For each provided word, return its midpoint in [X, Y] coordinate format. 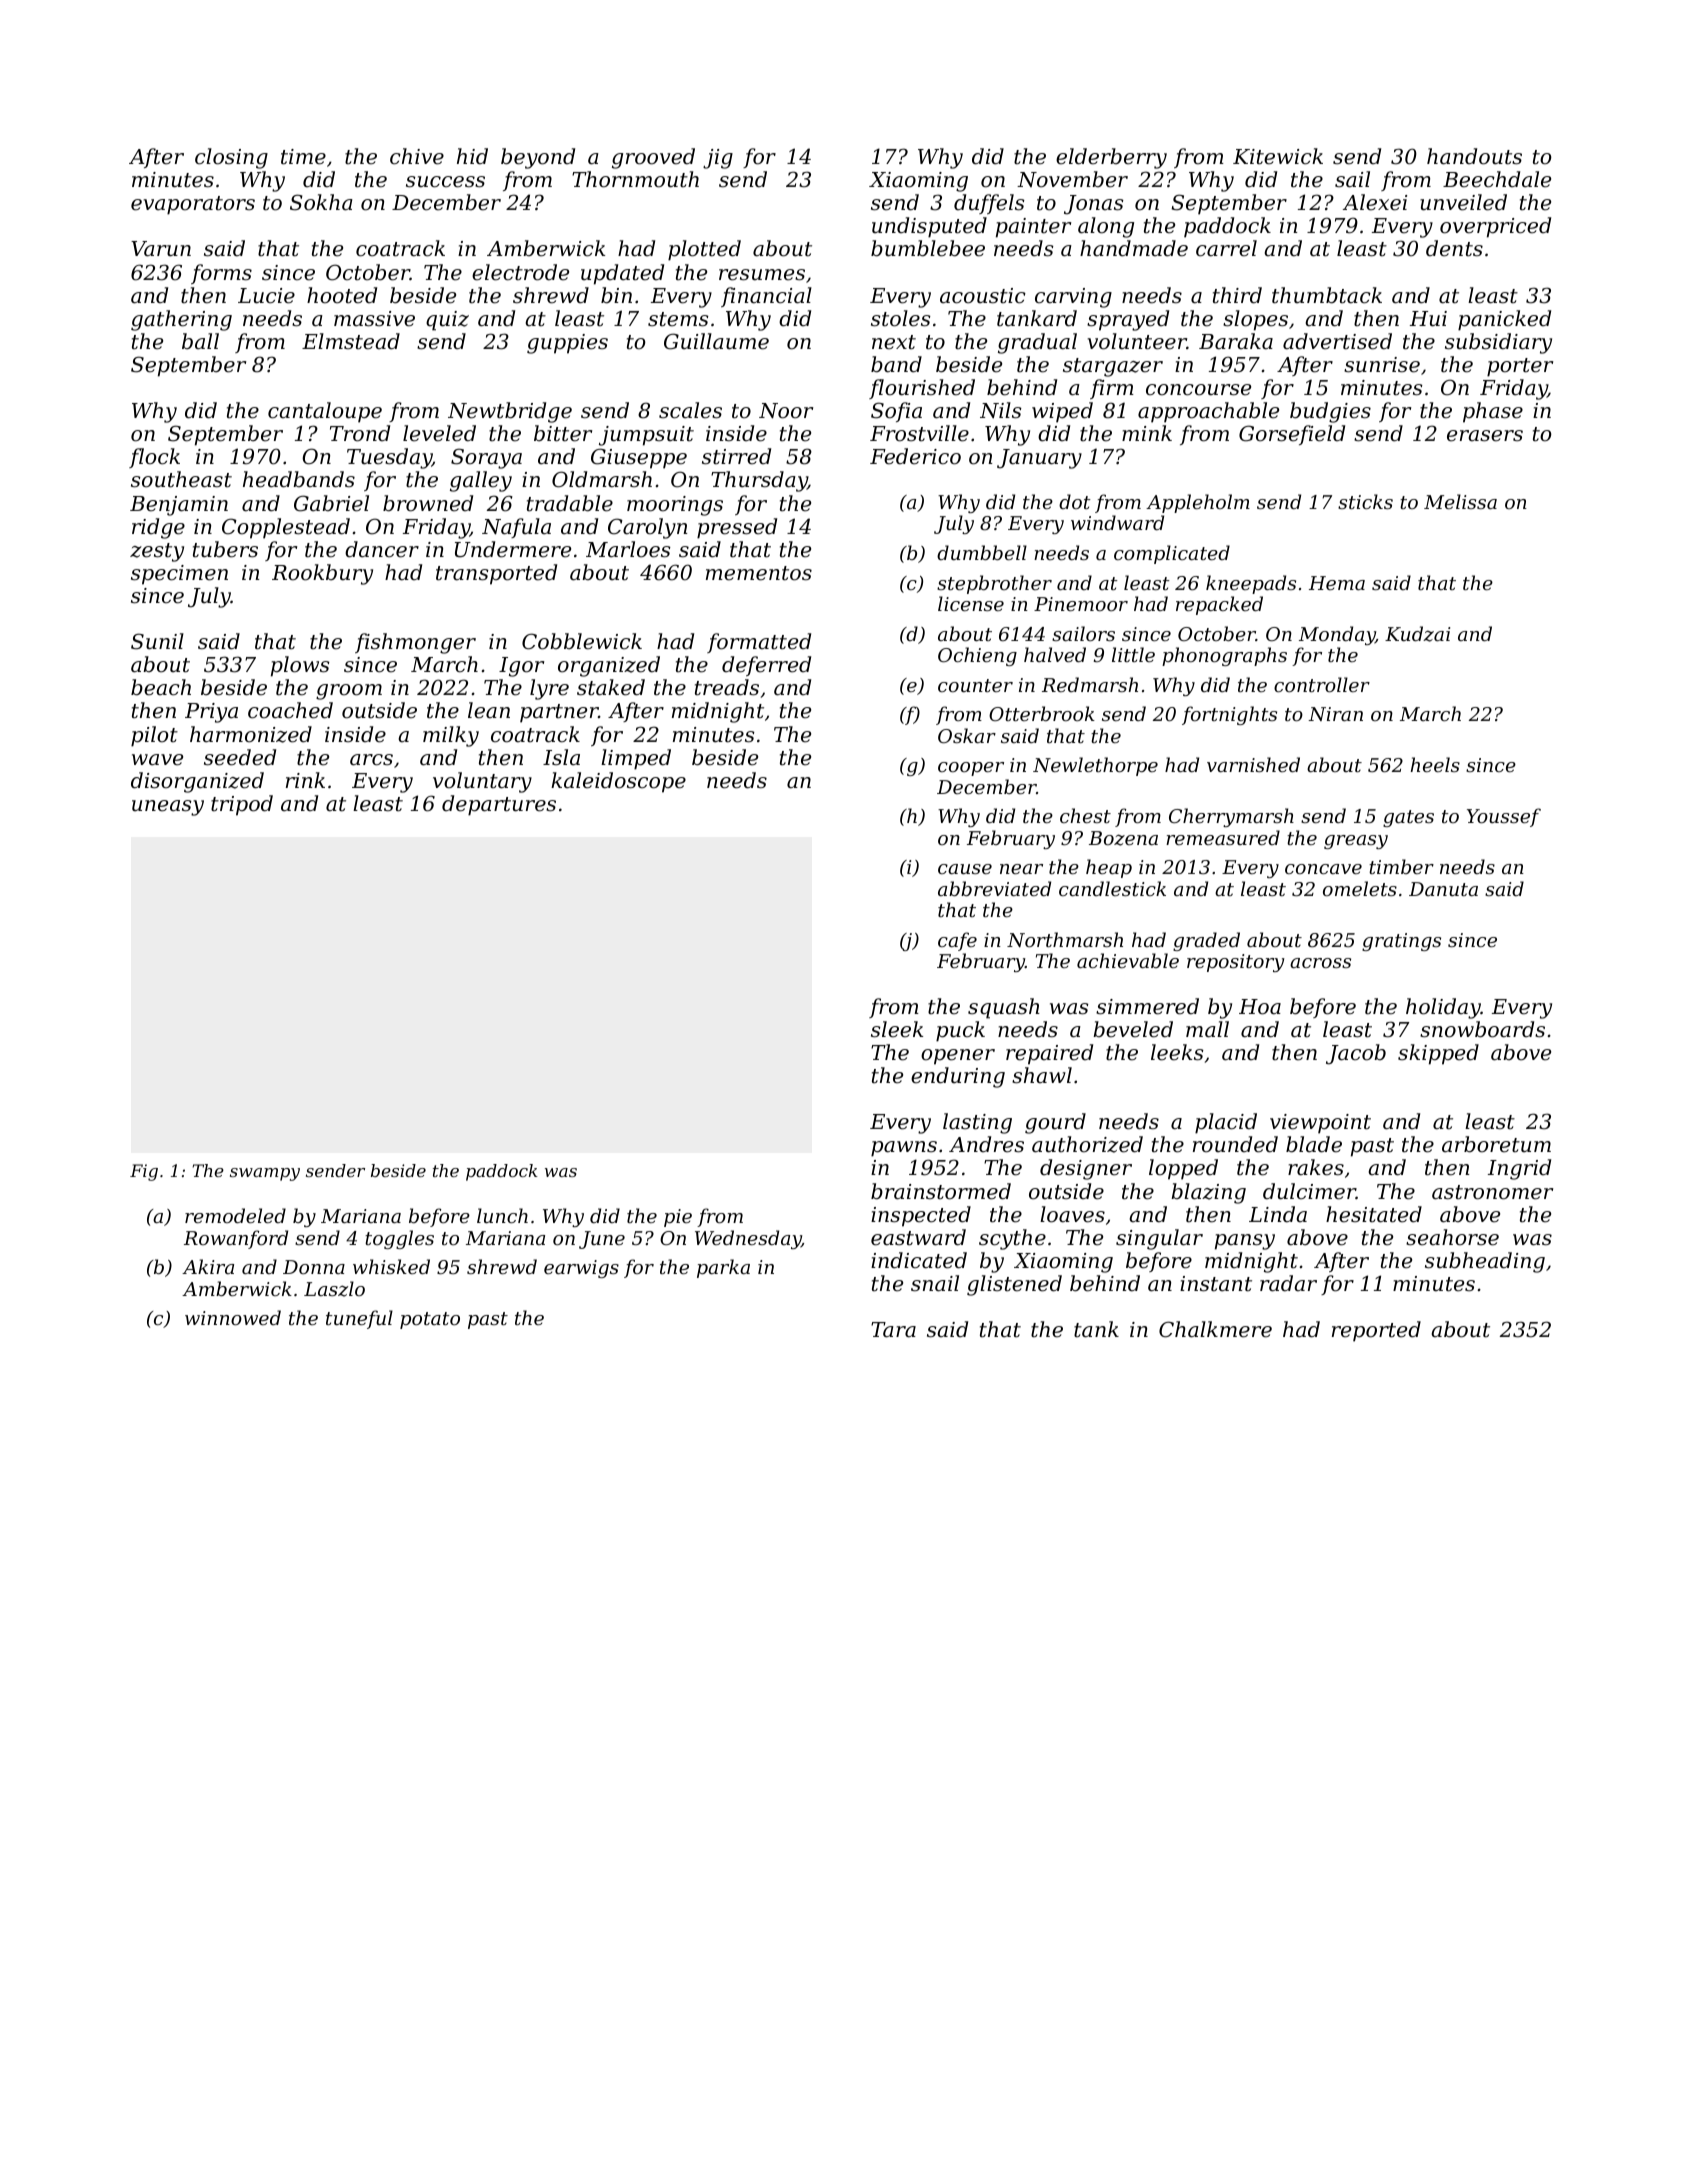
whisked [391, 1266]
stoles [901, 318]
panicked [1504, 320]
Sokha [321, 202]
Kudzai [1417, 634]
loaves [1072, 1214]
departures [499, 805]
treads [727, 687]
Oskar [967, 735]
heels [1435, 764]
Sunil [157, 641]
